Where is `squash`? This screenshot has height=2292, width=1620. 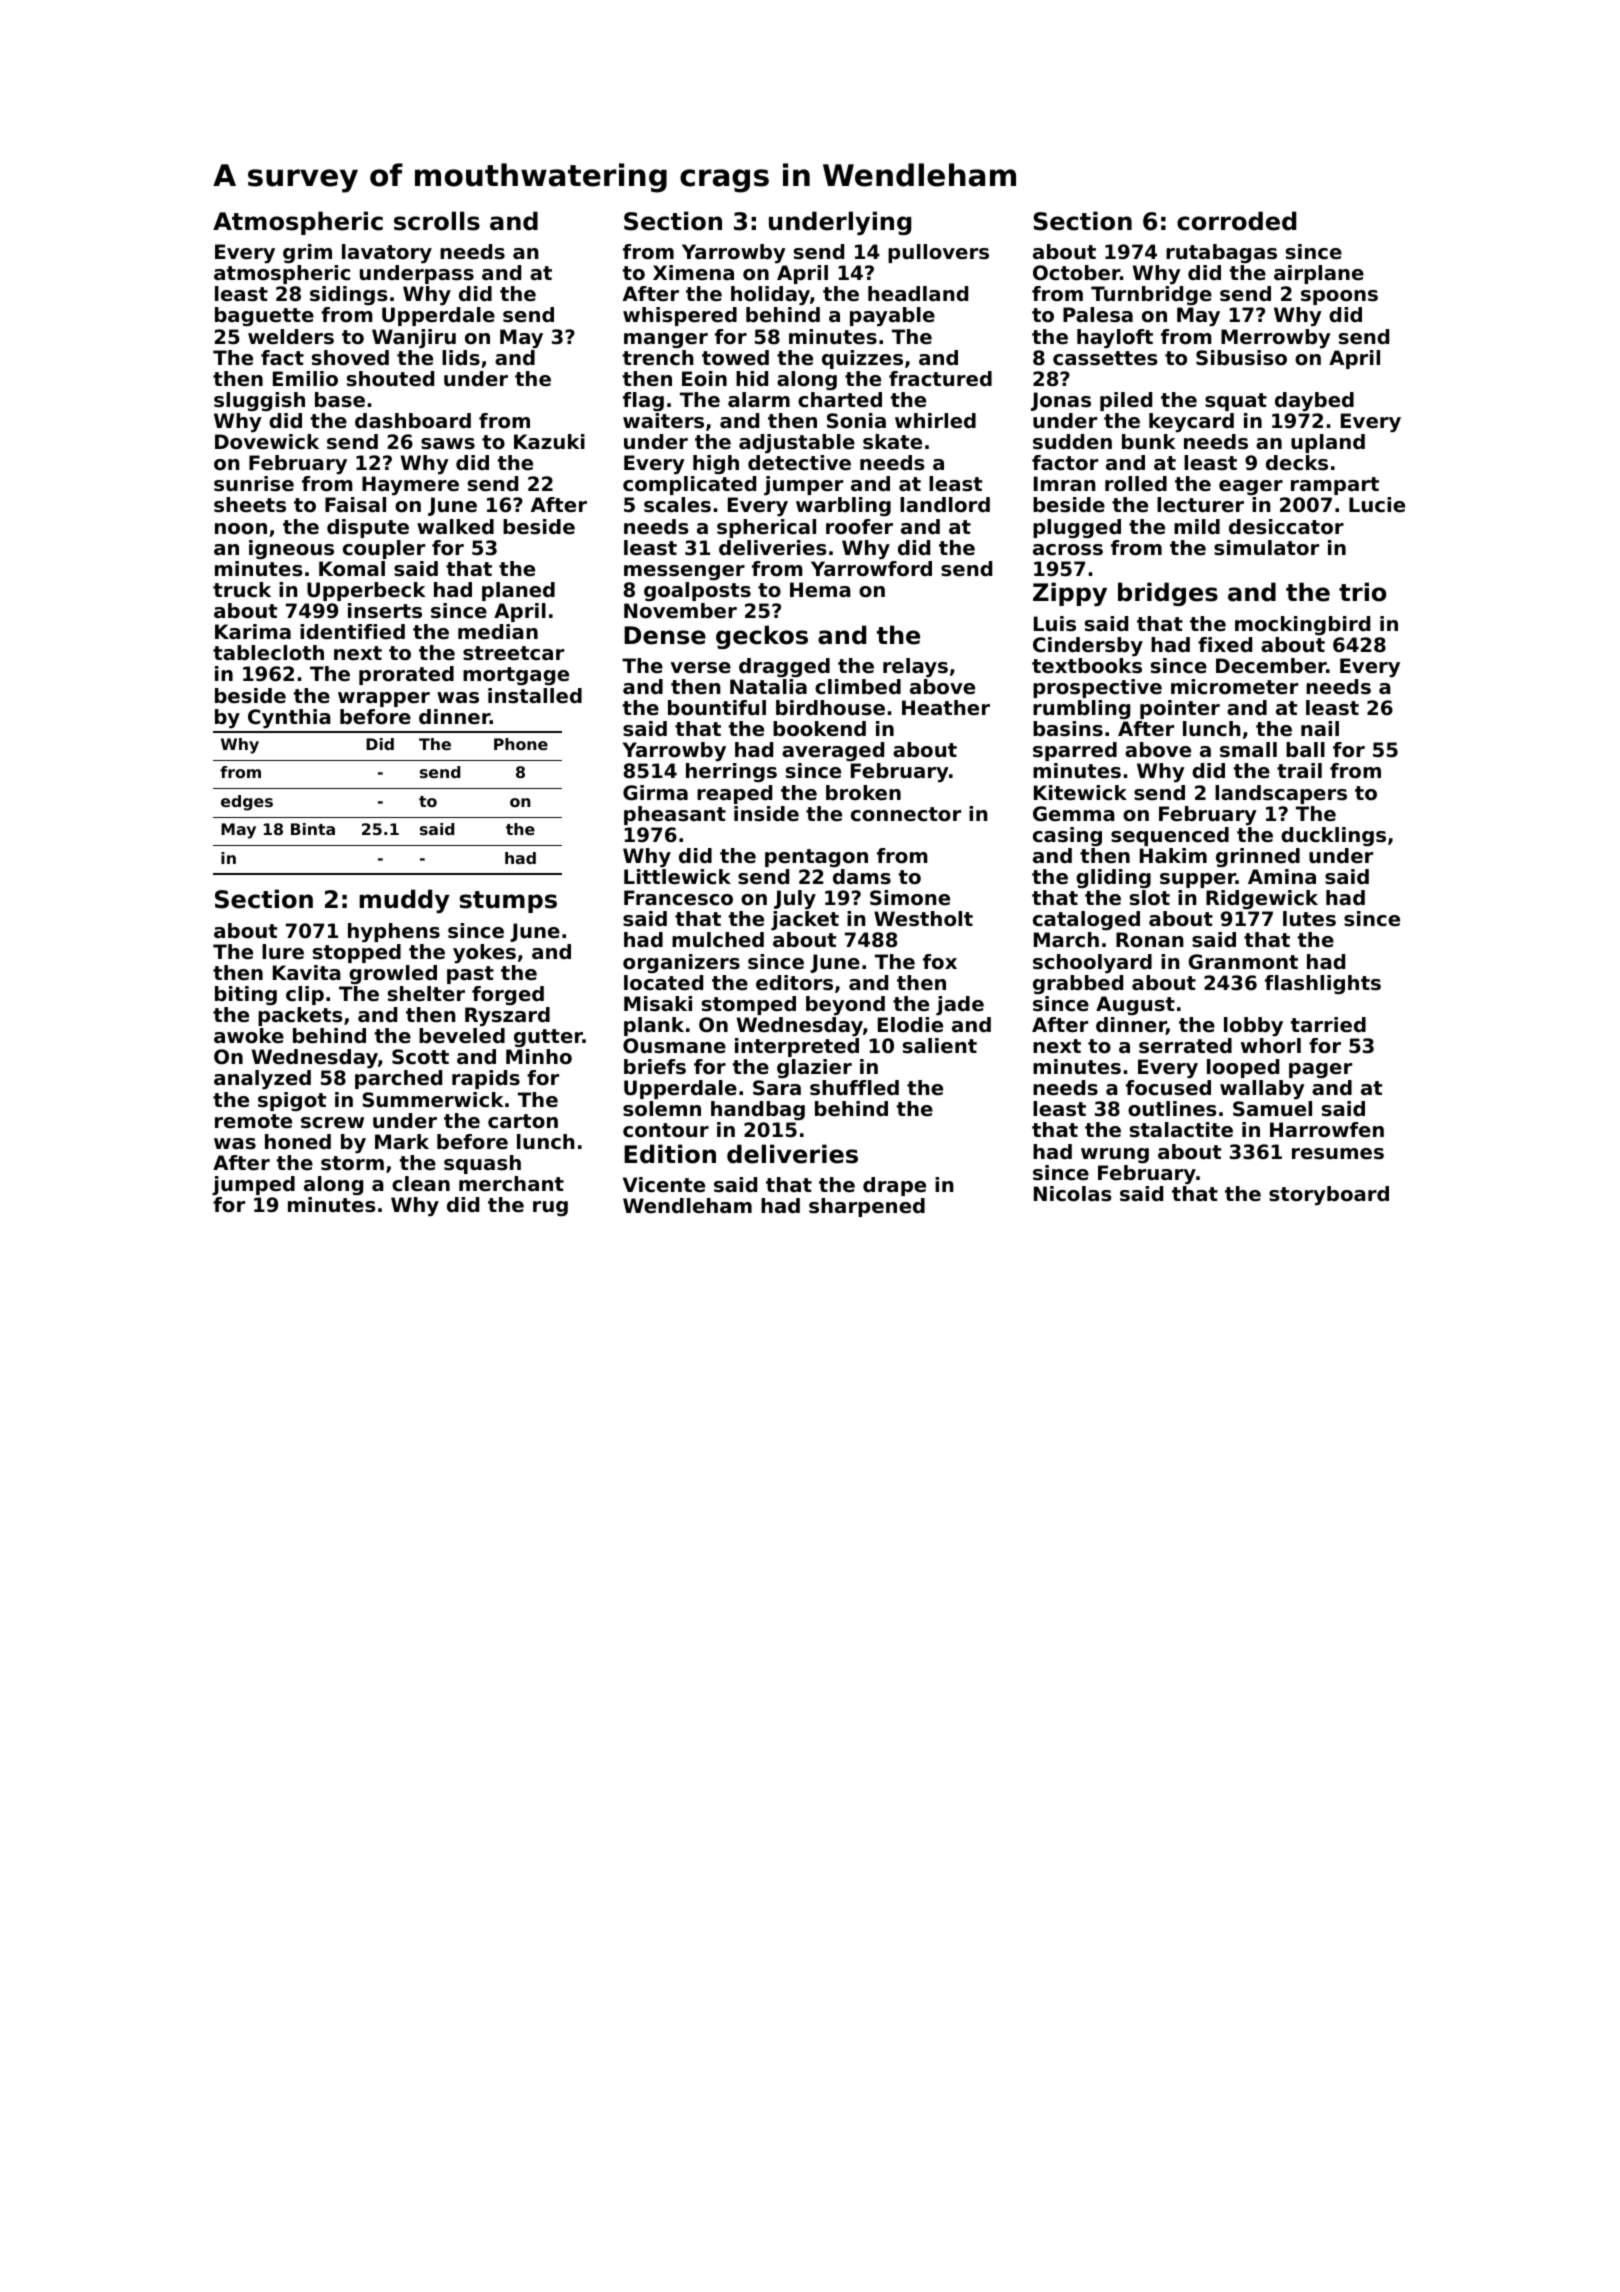
squash is located at coordinates (482, 1164).
